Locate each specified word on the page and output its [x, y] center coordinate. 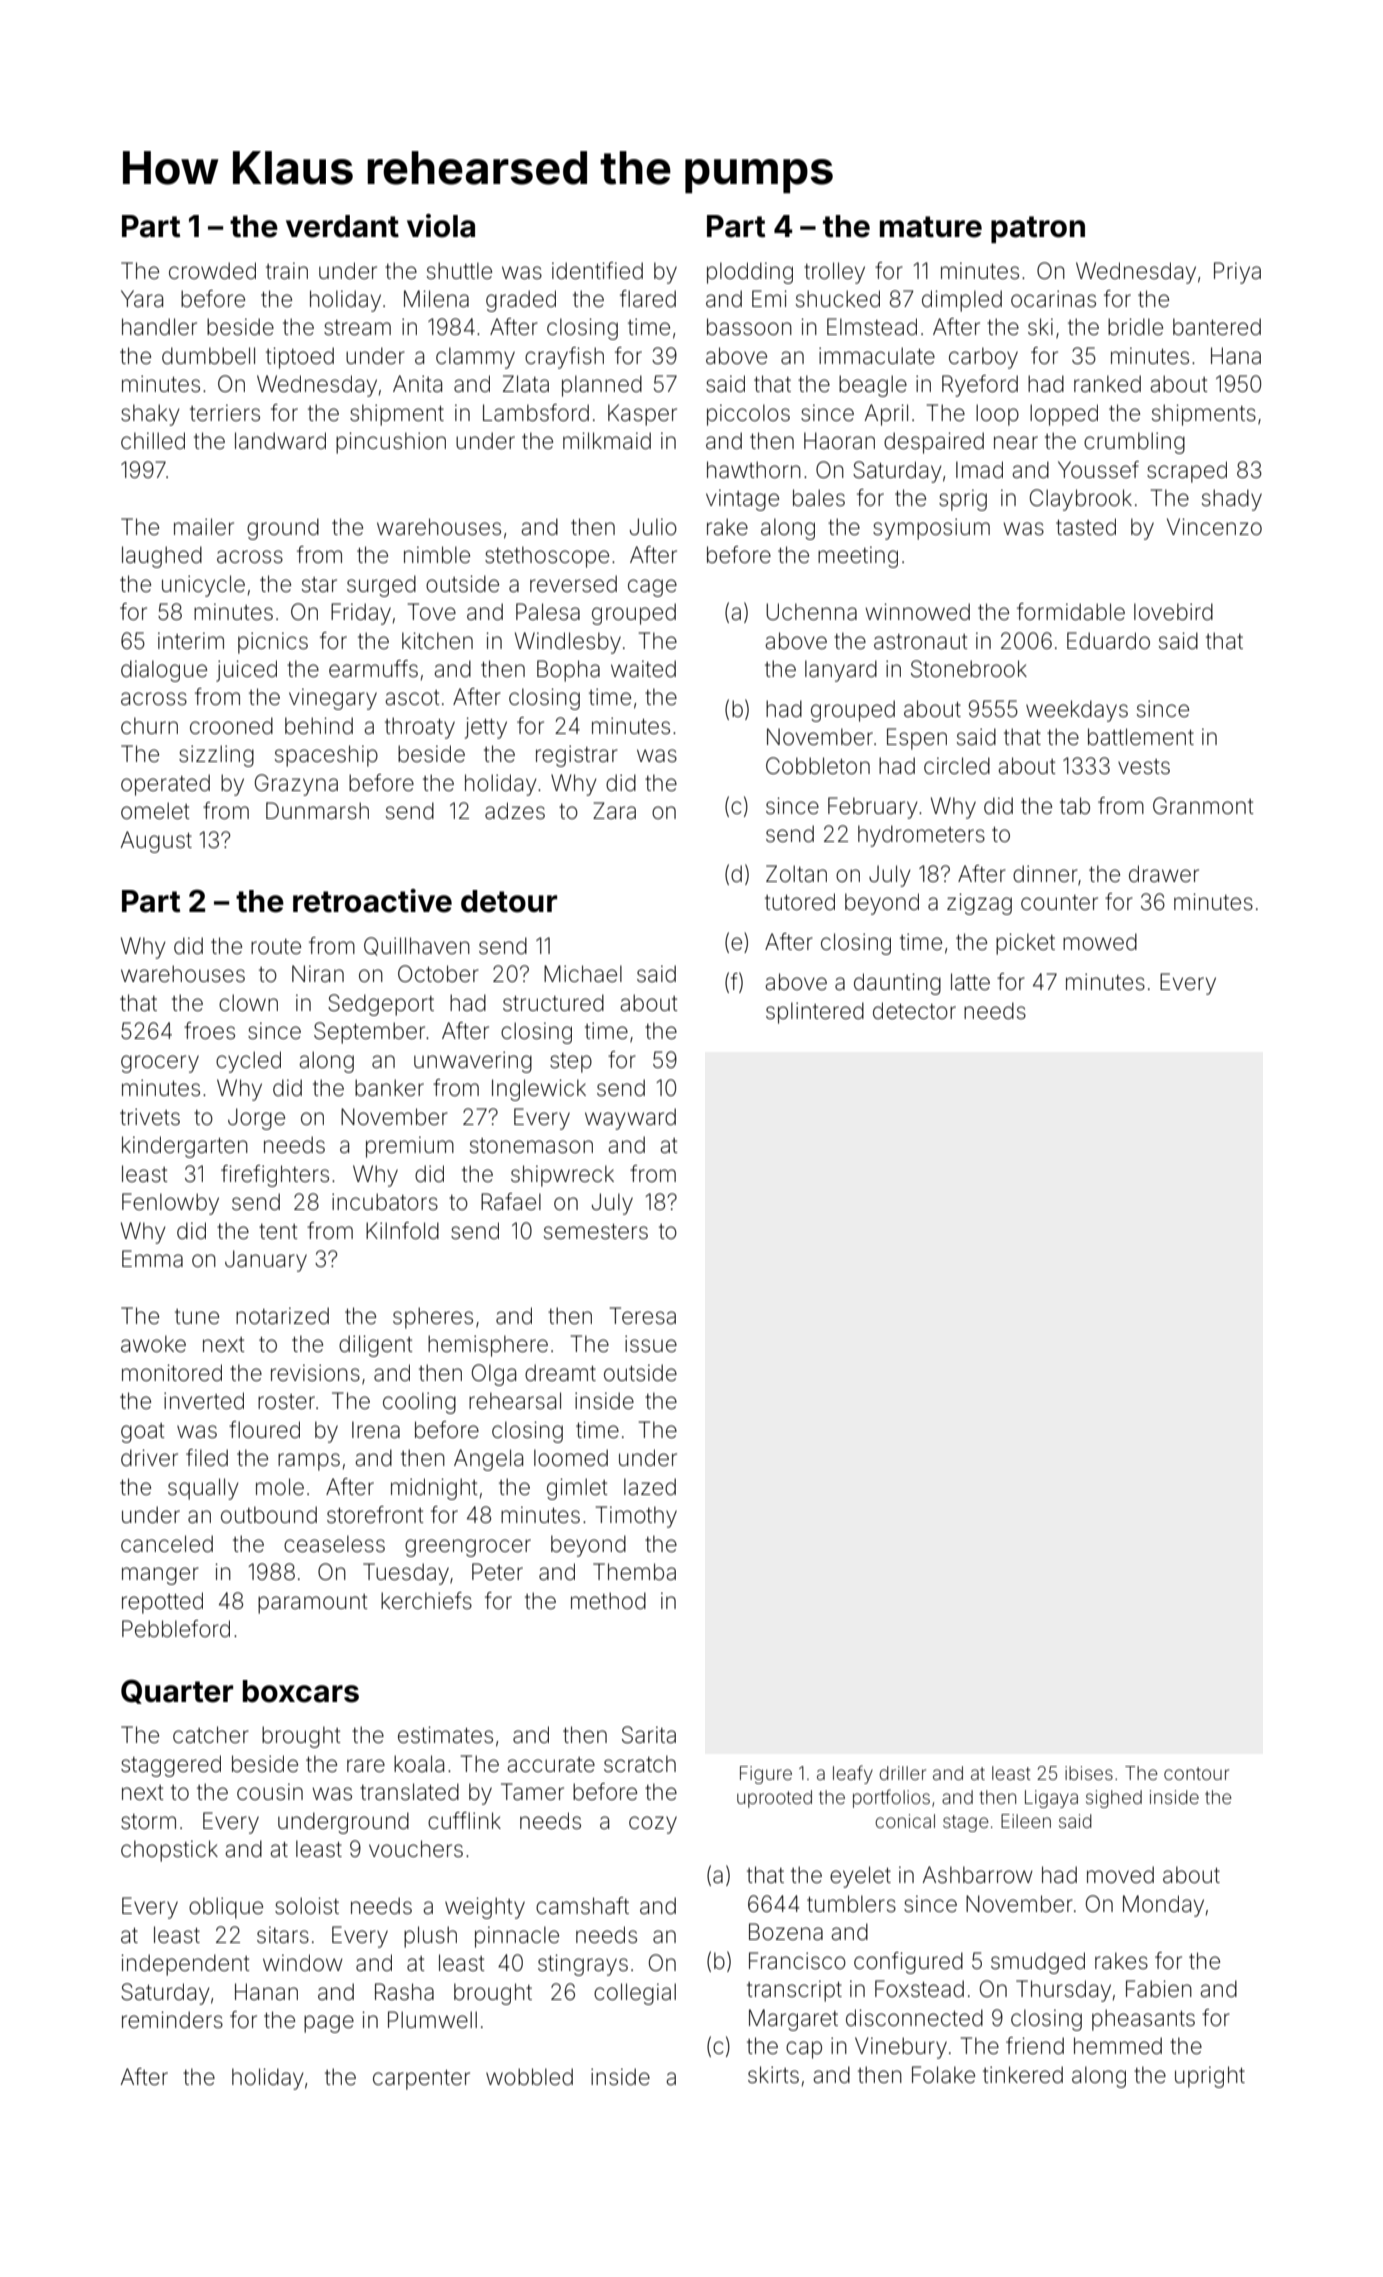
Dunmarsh [317, 811]
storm [148, 1822]
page [329, 2024]
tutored [800, 902]
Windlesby [568, 643]
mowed [1100, 942]
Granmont [1203, 806]
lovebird [1173, 612]
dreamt [560, 1373]
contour [1196, 1773]
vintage [742, 500]
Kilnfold [402, 1231]
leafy [853, 1774]
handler [159, 327]
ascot [412, 698]
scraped [1187, 472]
